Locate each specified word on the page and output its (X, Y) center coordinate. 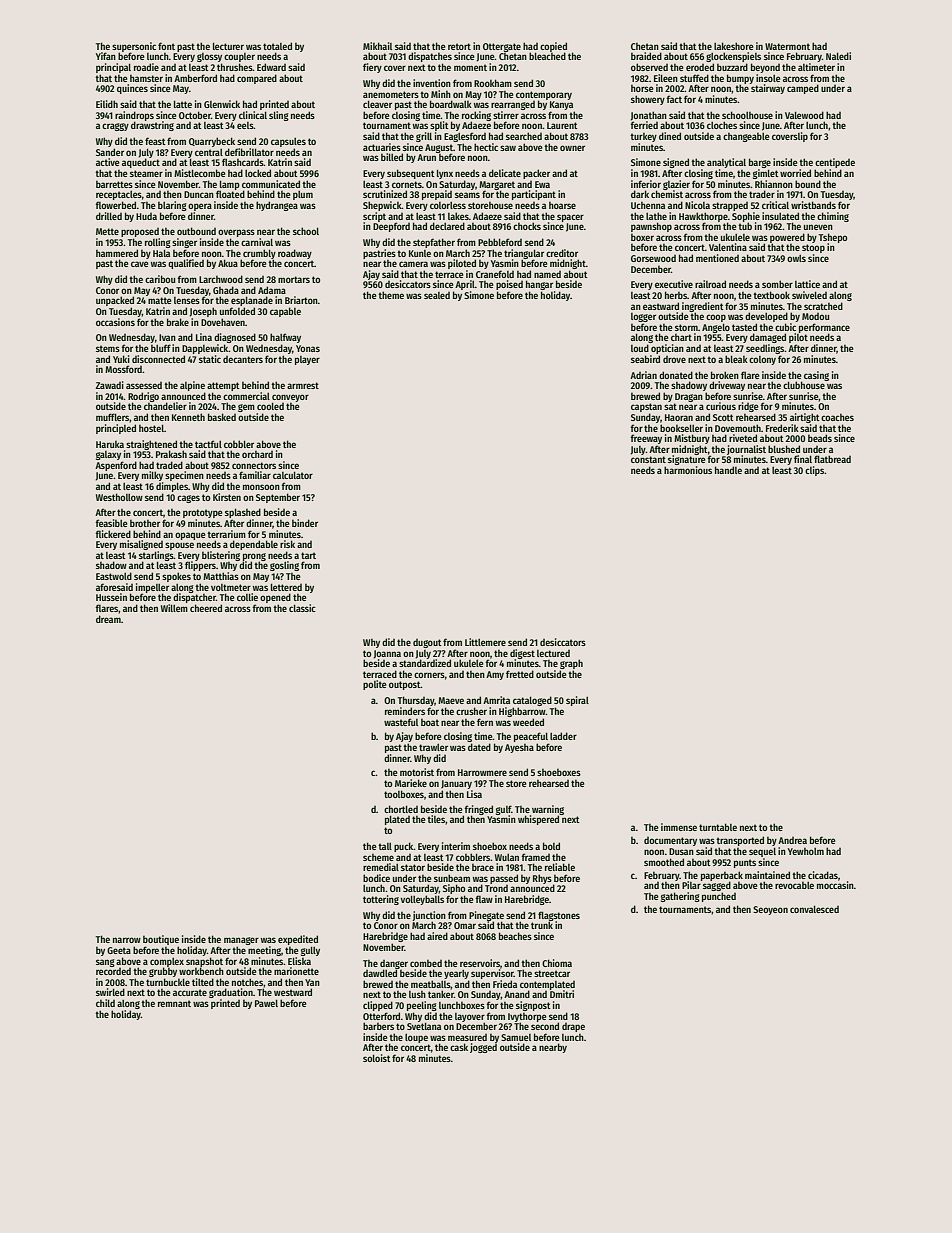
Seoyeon (770, 910)
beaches (515, 936)
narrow (127, 940)
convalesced (814, 909)
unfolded (237, 311)
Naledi (838, 56)
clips (815, 471)
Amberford (195, 78)
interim (456, 846)
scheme (378, 857)
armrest (303, 385)
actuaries (382, 147)
